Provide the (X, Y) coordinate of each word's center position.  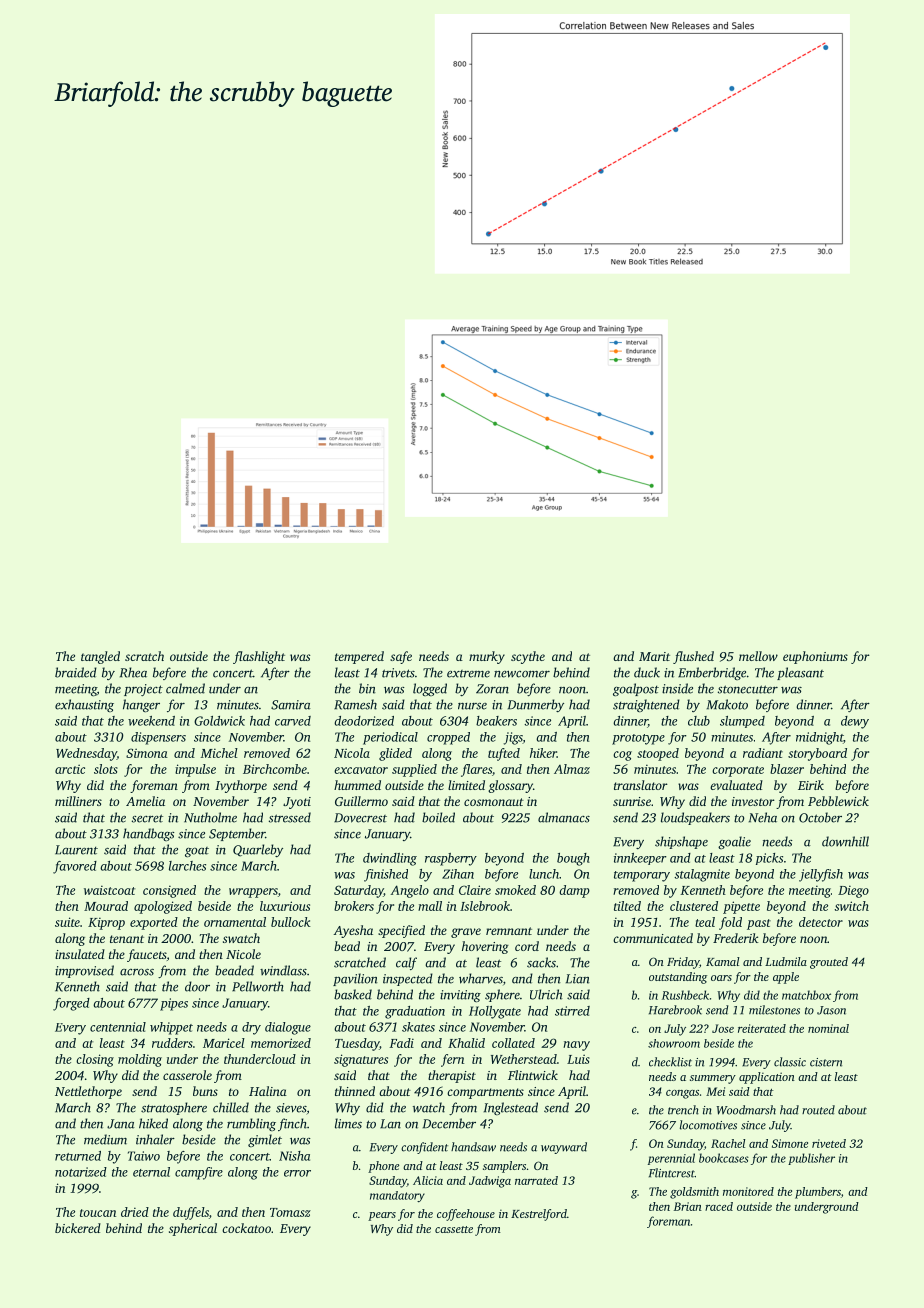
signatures (361, 1060)
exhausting (84, 705)
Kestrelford (539, 1215)
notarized (81, 1172)
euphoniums (815, 657)
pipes (174, 1004)
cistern (826, 1062)
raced (719, 1206)
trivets (398, 673)
